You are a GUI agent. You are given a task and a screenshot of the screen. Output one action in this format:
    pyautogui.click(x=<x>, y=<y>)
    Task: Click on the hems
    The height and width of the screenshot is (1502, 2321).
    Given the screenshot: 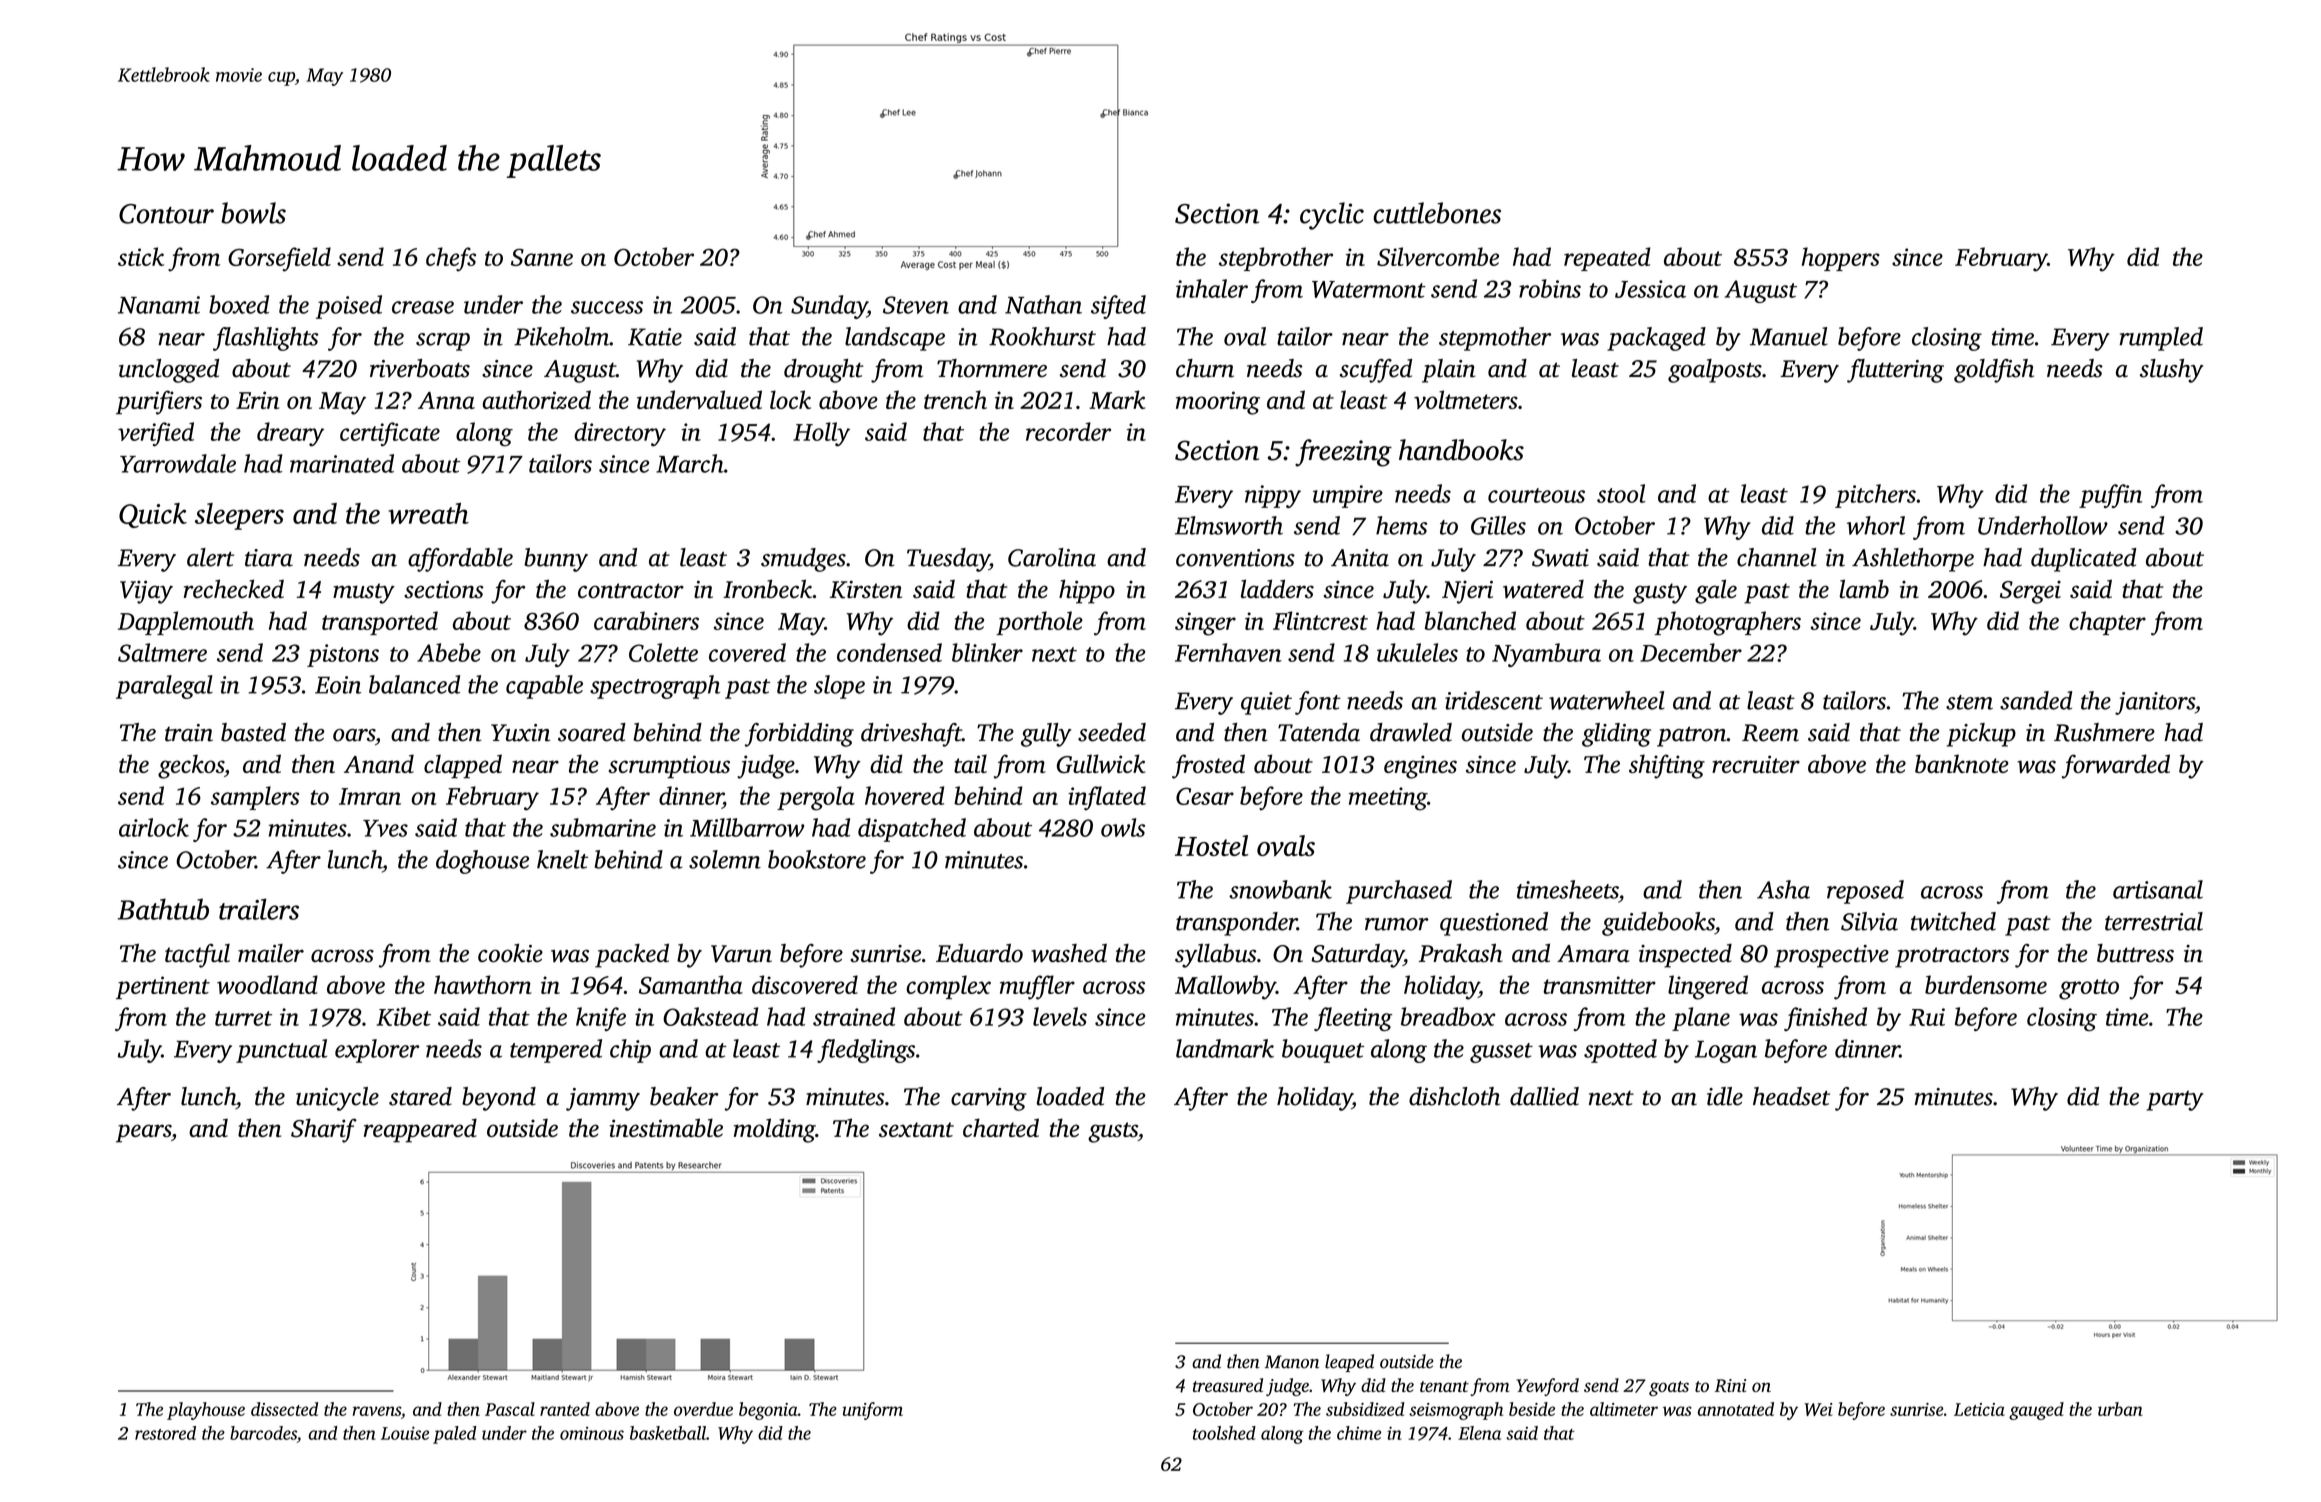 What is the action you would take?
    pyautogui.click(x=1401, y=525)
